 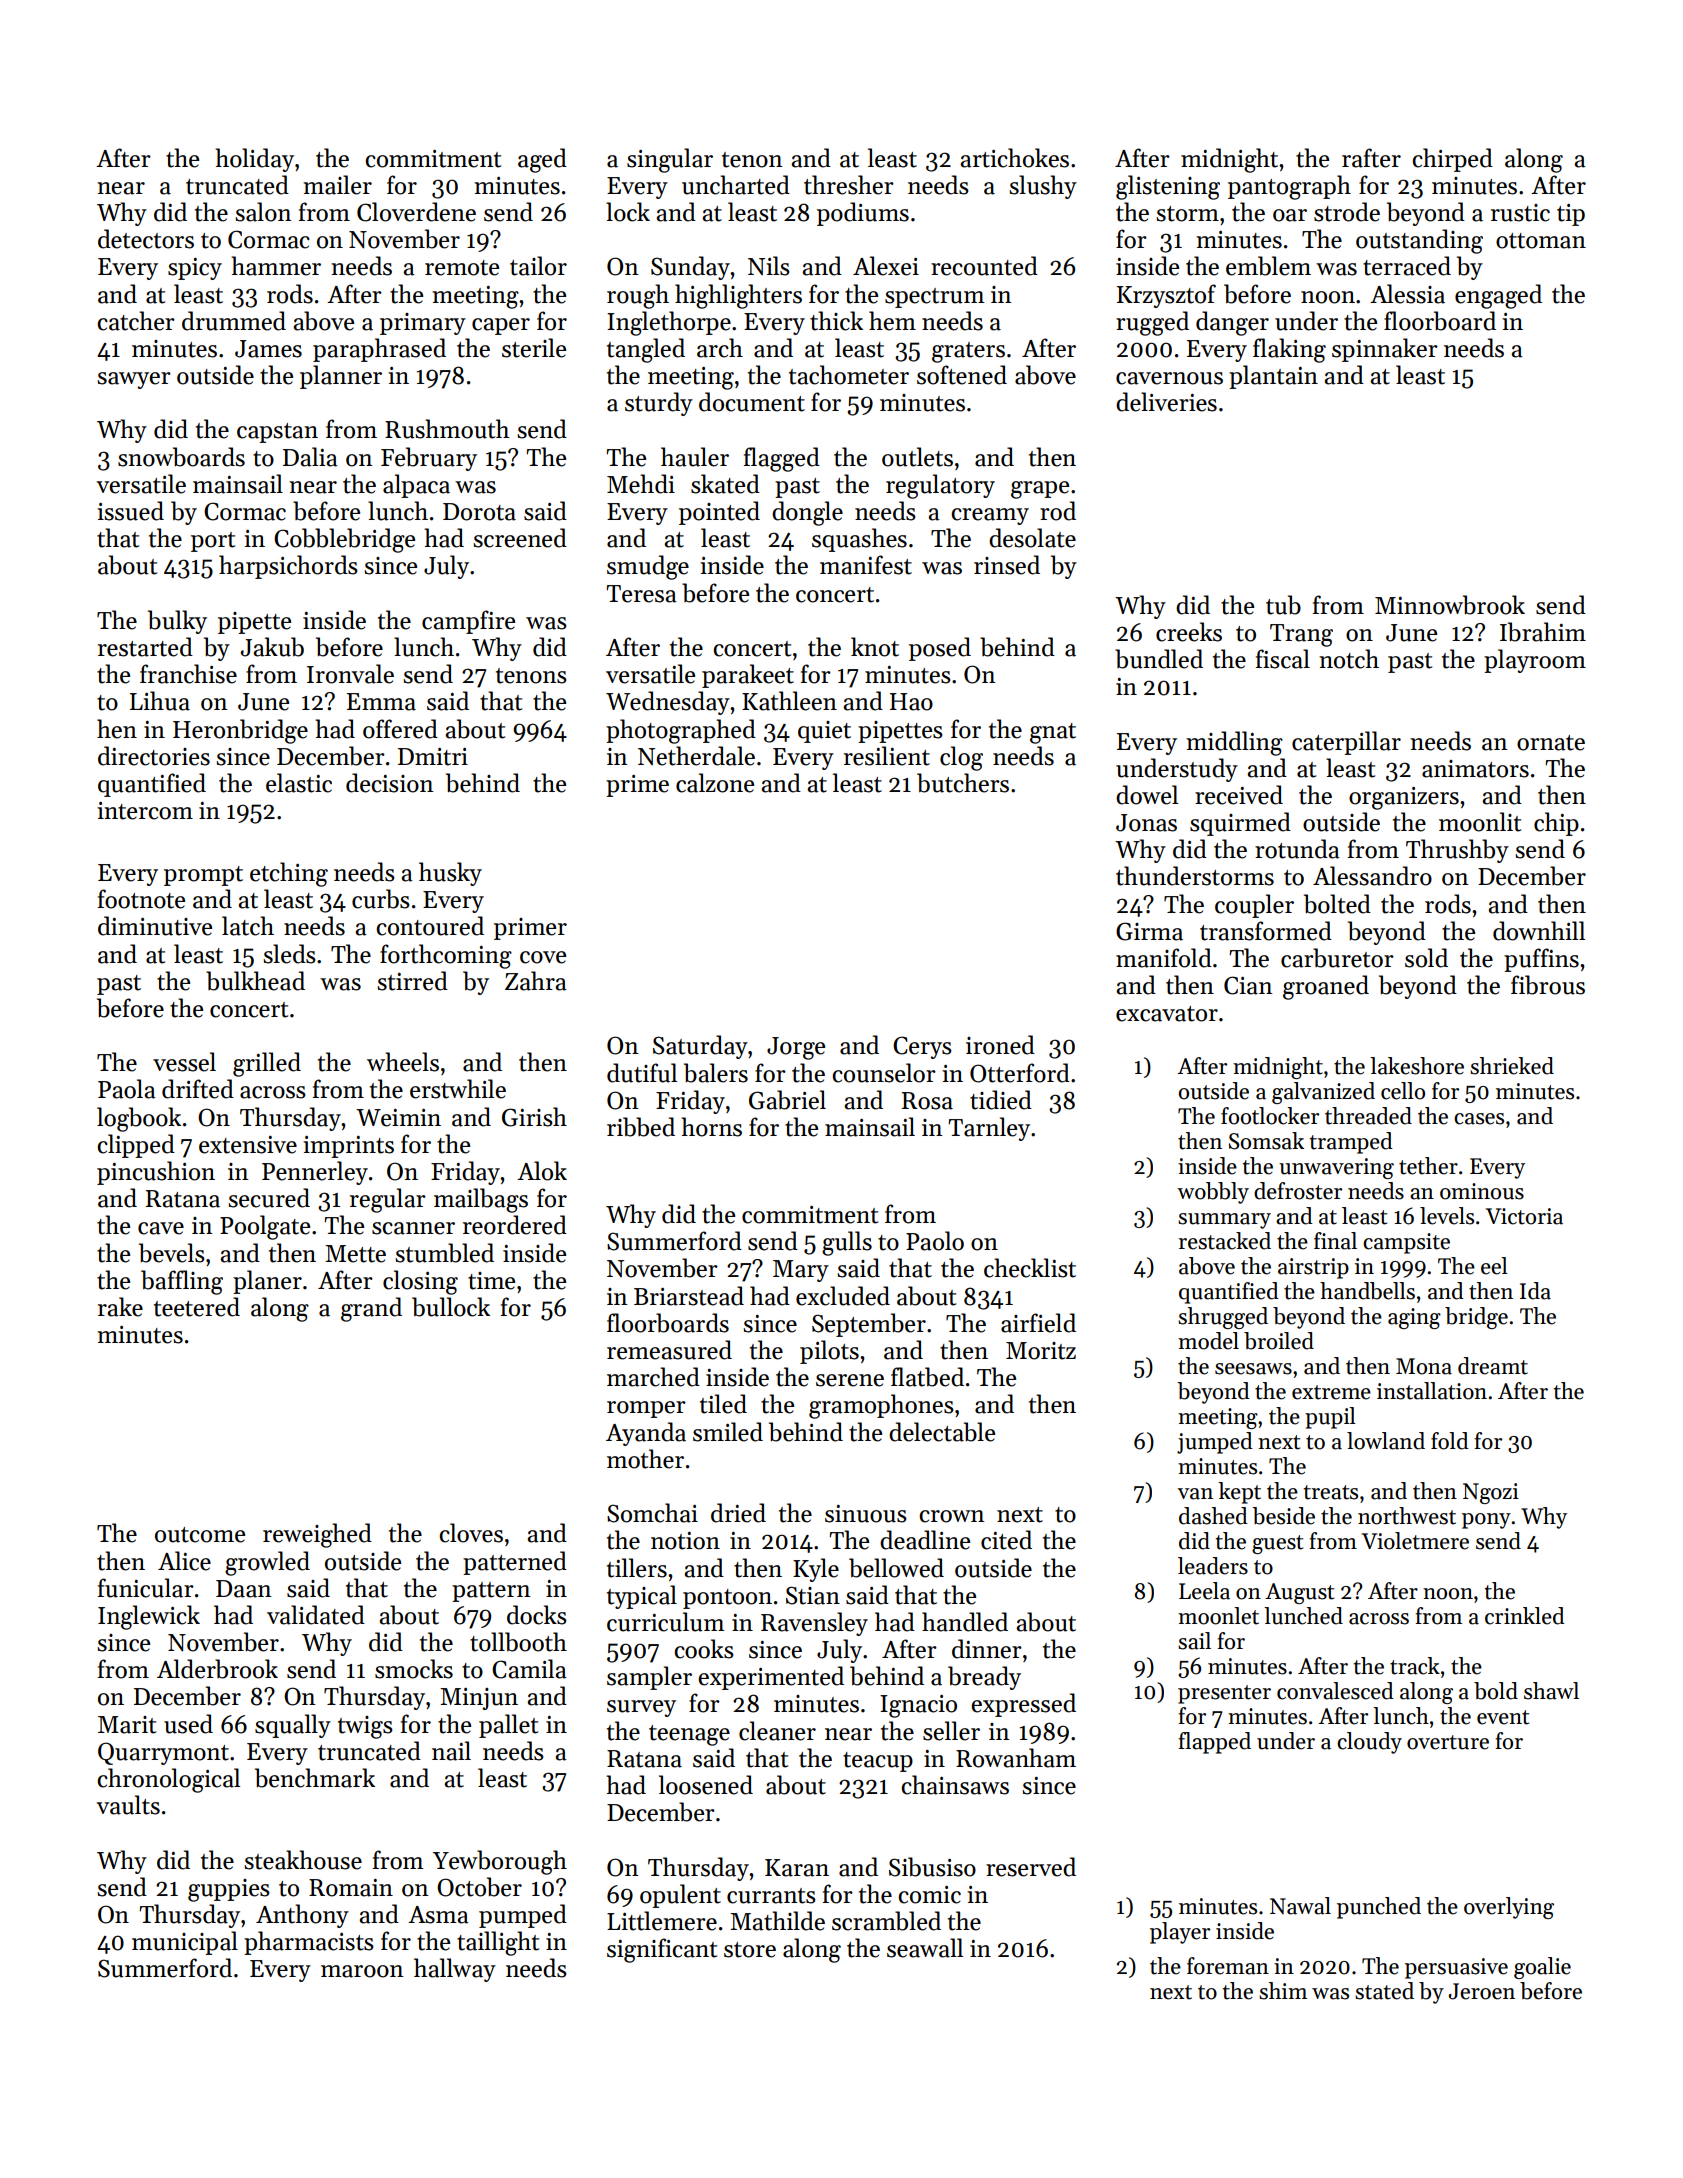 What do you see at coordinates (1014, 158) in the document?
I see `artichokes` at bounding box center [1014, 158].
